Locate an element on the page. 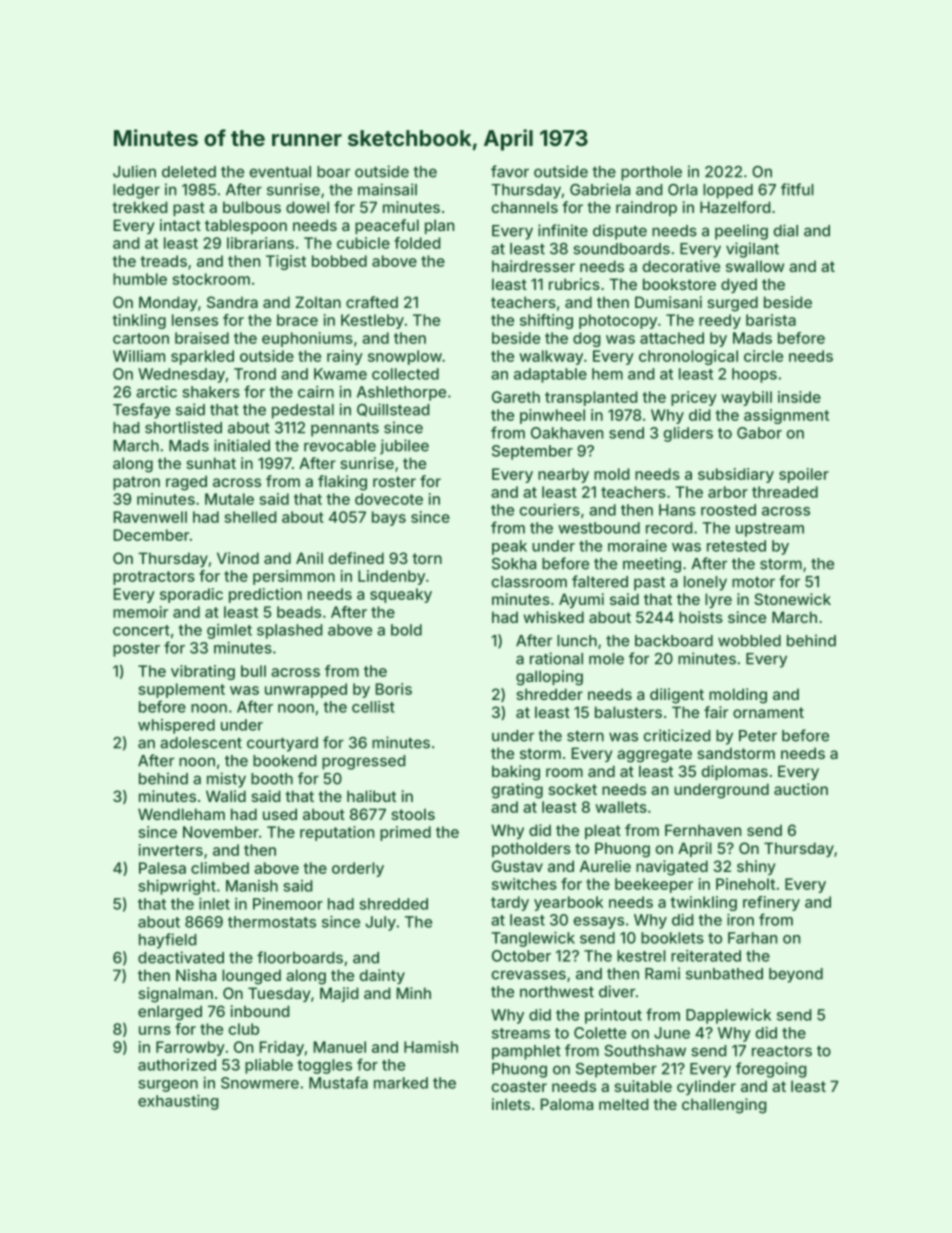 The width and height of the document is (952, 1233). pamphlet is located at coordinates (526, 1052).
